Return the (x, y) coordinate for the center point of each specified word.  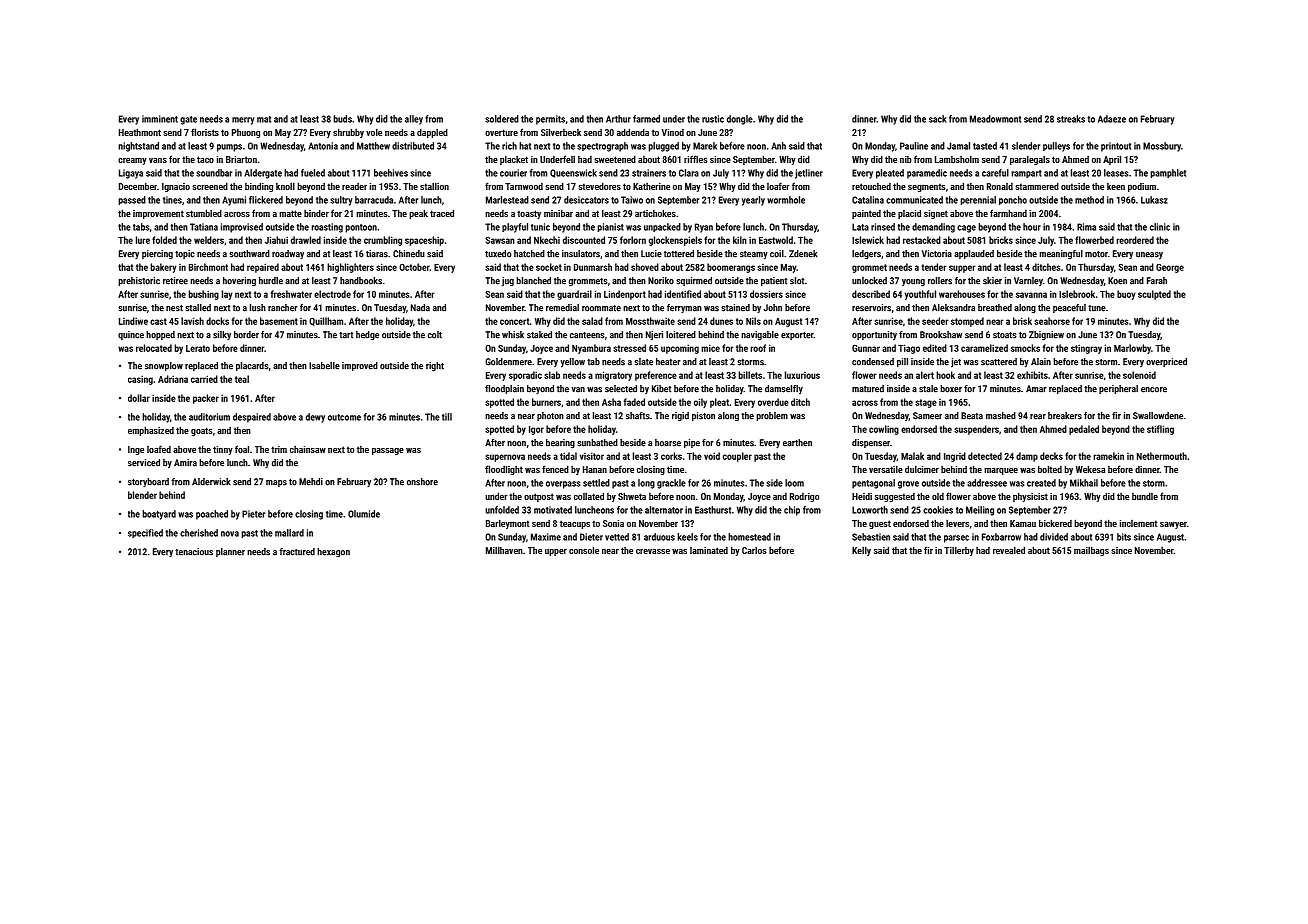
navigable (760, 335)
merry (243, 121)
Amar (1036, 389)
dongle (740, 120)
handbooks (361, 281)
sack (938, 119)
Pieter (253, 514)
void (712, 456)
